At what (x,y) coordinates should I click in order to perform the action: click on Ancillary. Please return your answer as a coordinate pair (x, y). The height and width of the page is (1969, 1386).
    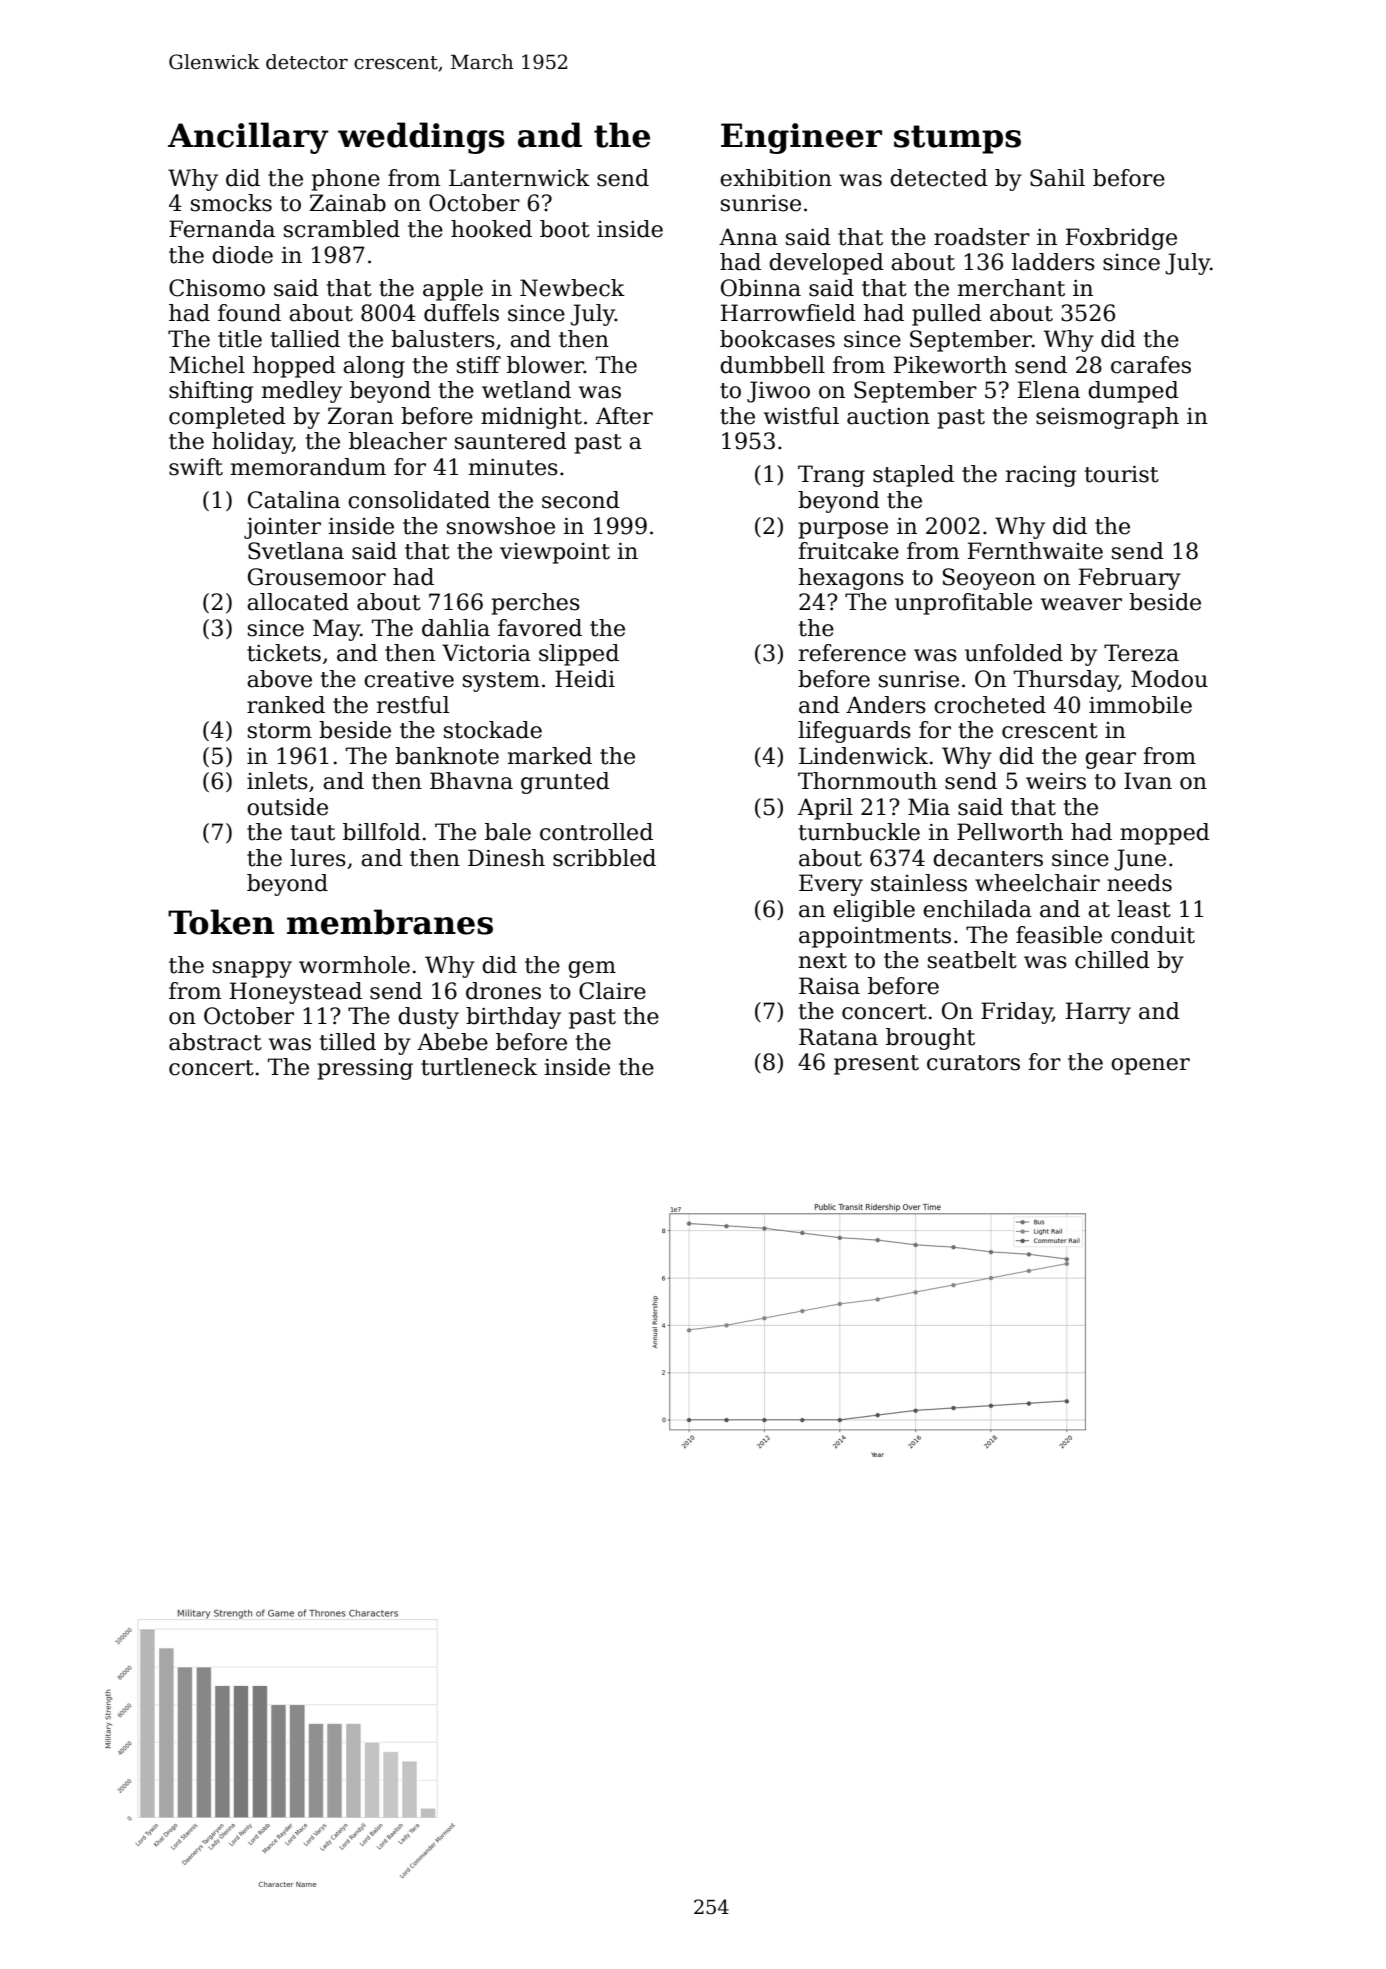
    Looking at the image, I should click on (248, 138).
